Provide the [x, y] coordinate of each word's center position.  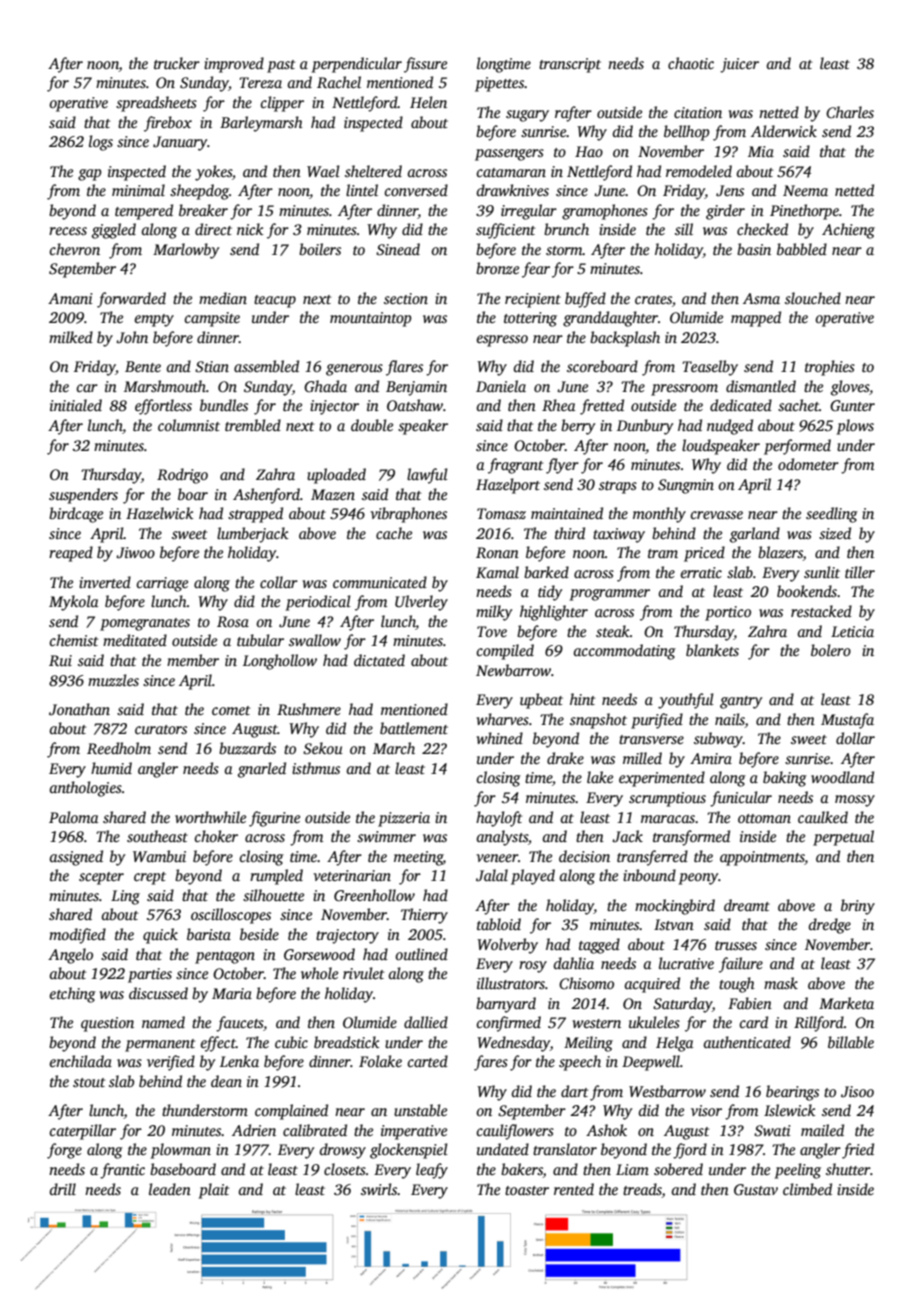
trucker [177, 63]
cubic [291, 1042]
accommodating [624, 652]
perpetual [843, 838]
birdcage [76, 515]
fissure [425, 65]
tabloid [499, 924]
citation [698, 112]
